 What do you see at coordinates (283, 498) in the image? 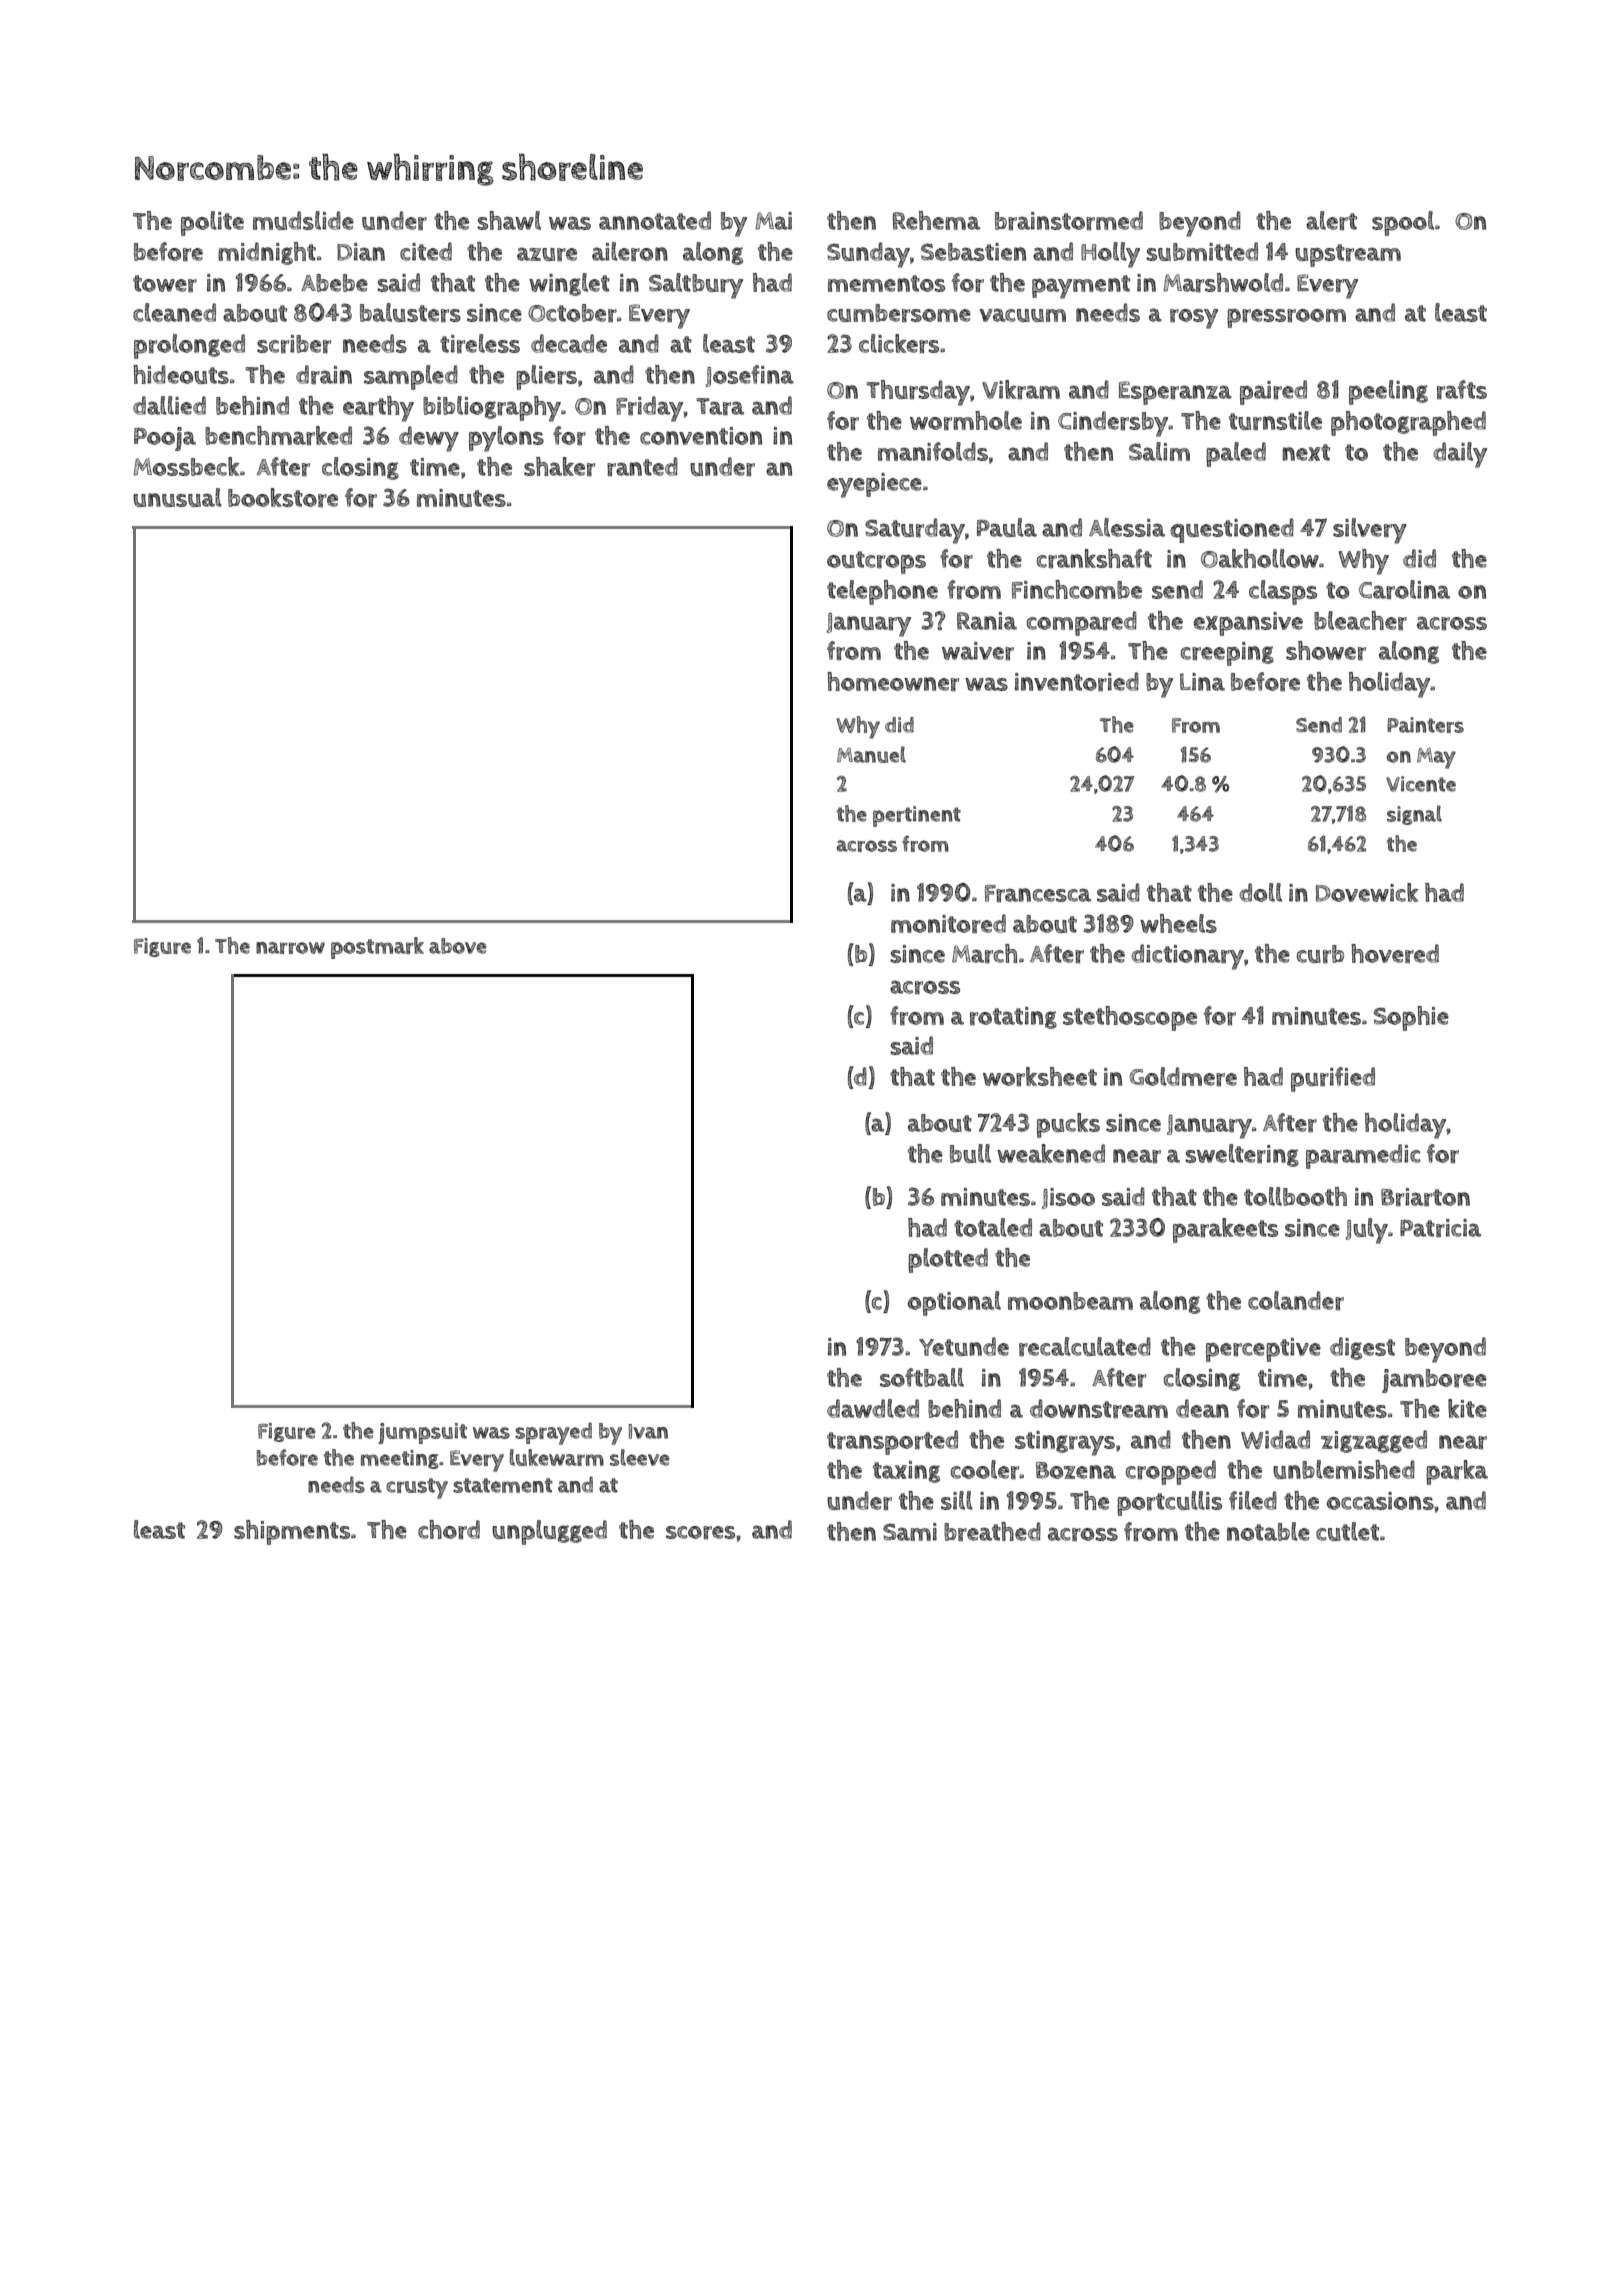
I see `bookstore` at bounding box center [283, 498].
